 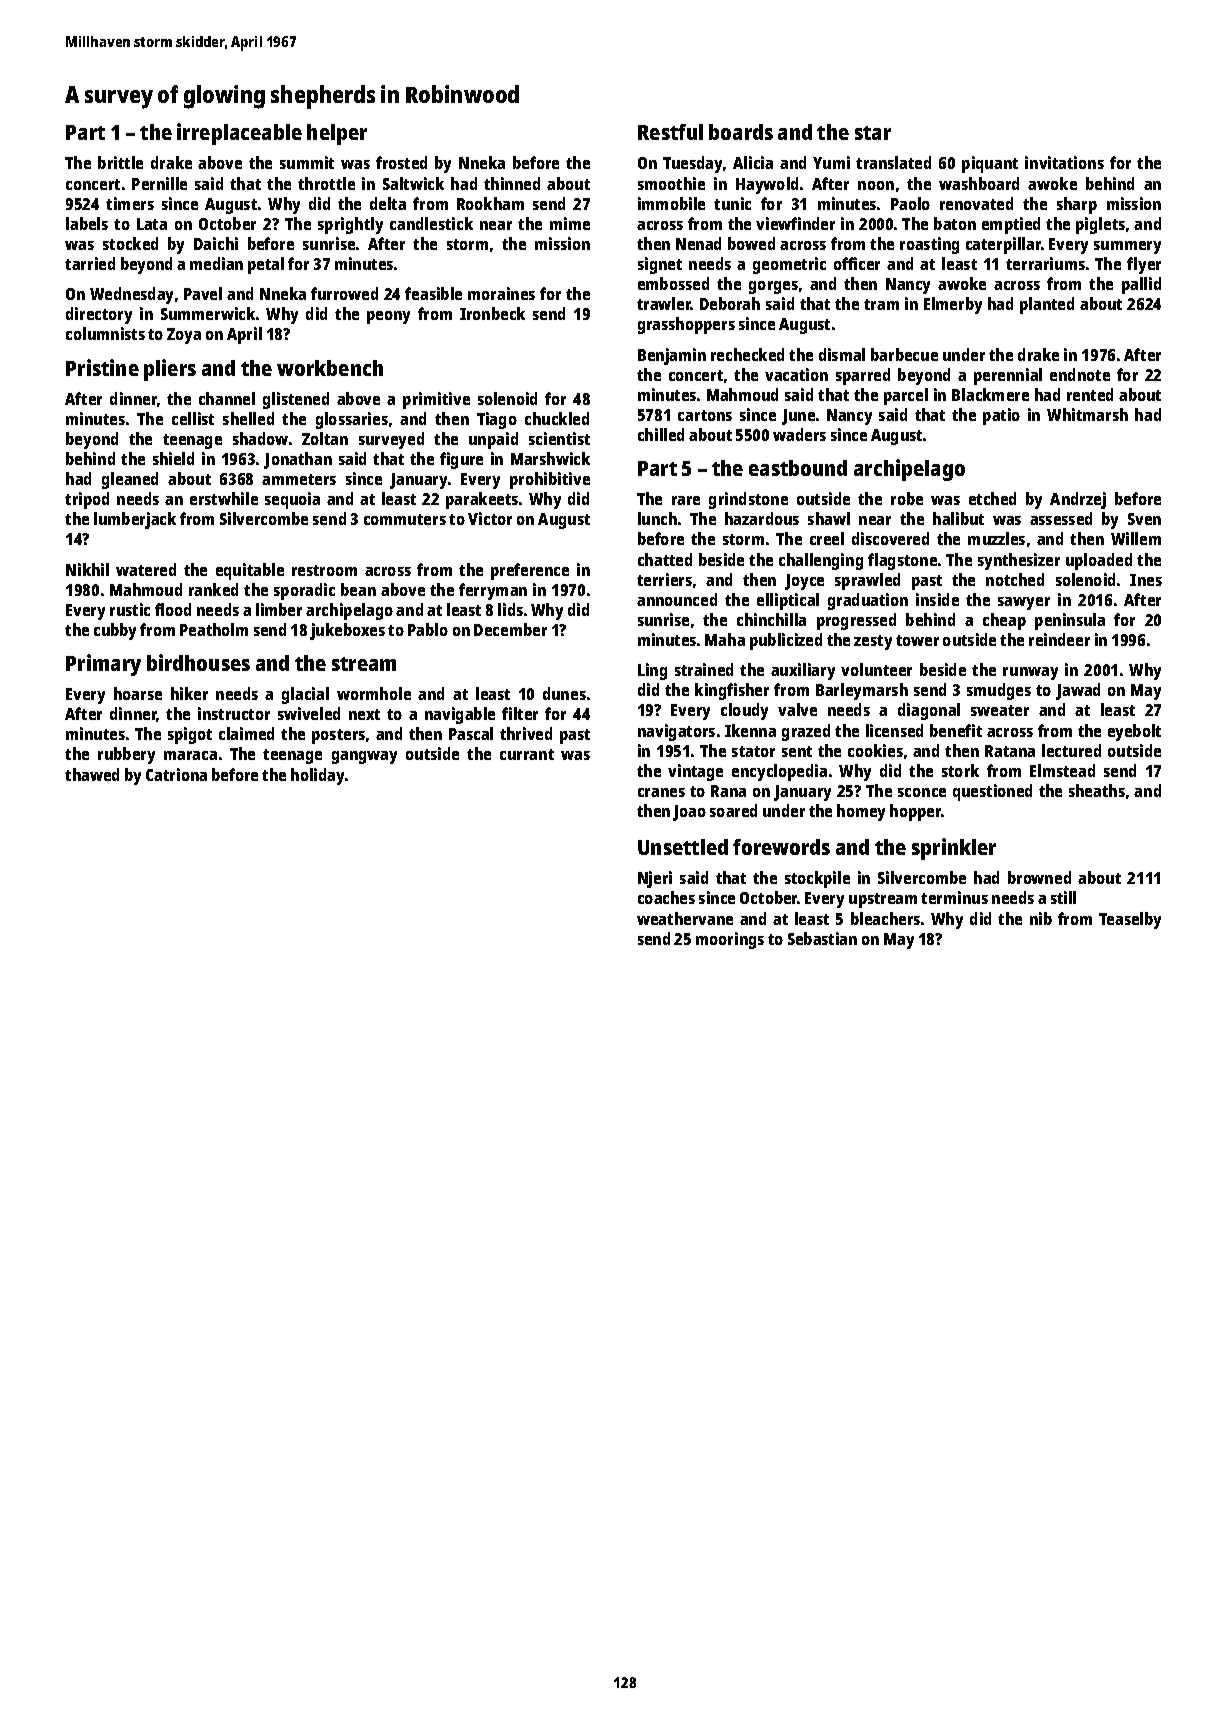 I want to click on holiday, so click(x=317, y=776).
